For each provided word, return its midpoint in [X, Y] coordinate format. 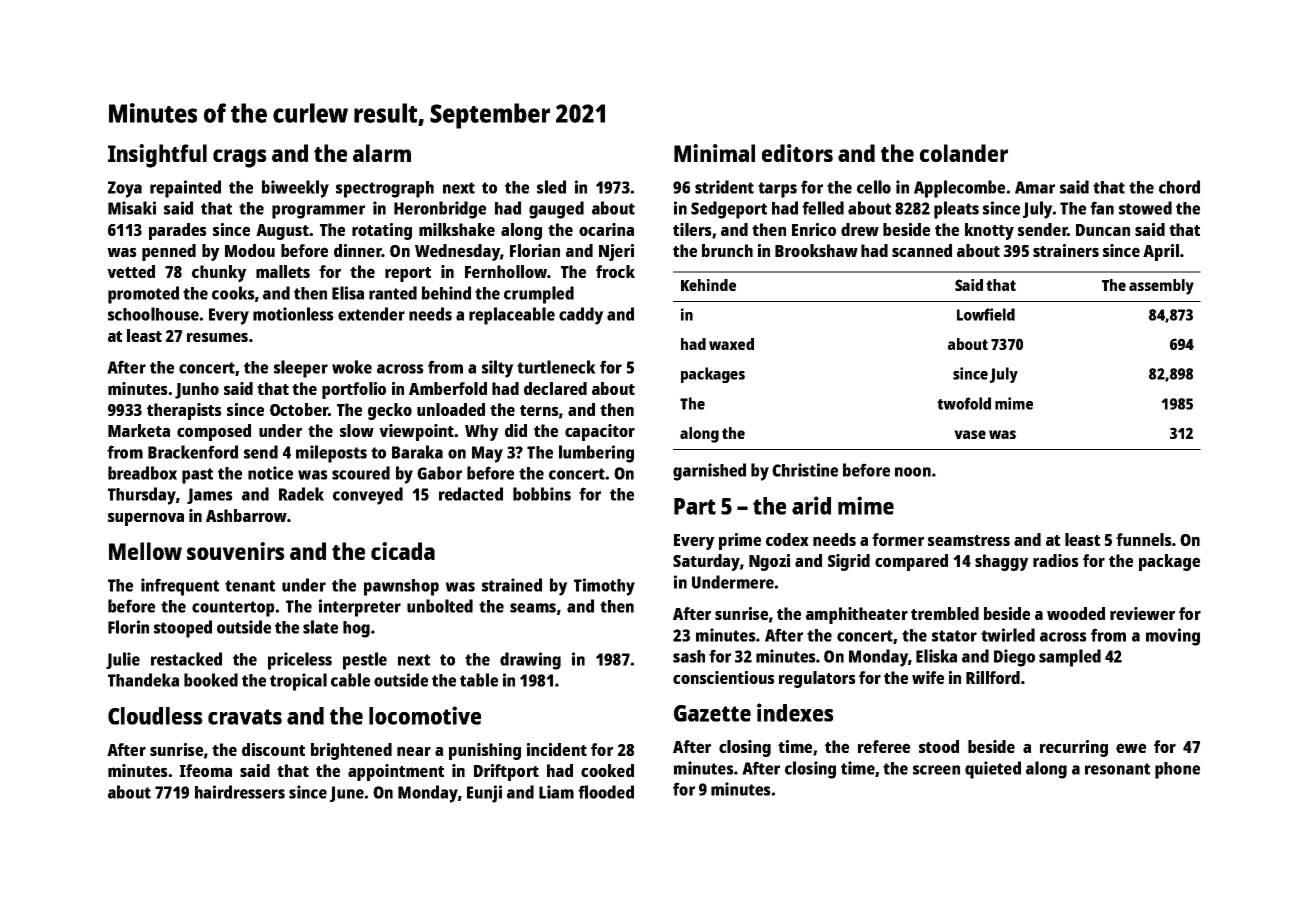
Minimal [714, 153]
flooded [606, 792]
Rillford [993, 677]
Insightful [157, 156]
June [347, 794]
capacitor [600, 432]
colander [964, 153]
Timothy [604, 587]
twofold [964, 403]
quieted [993, 770]
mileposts [331, 454]
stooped [183, 629]
